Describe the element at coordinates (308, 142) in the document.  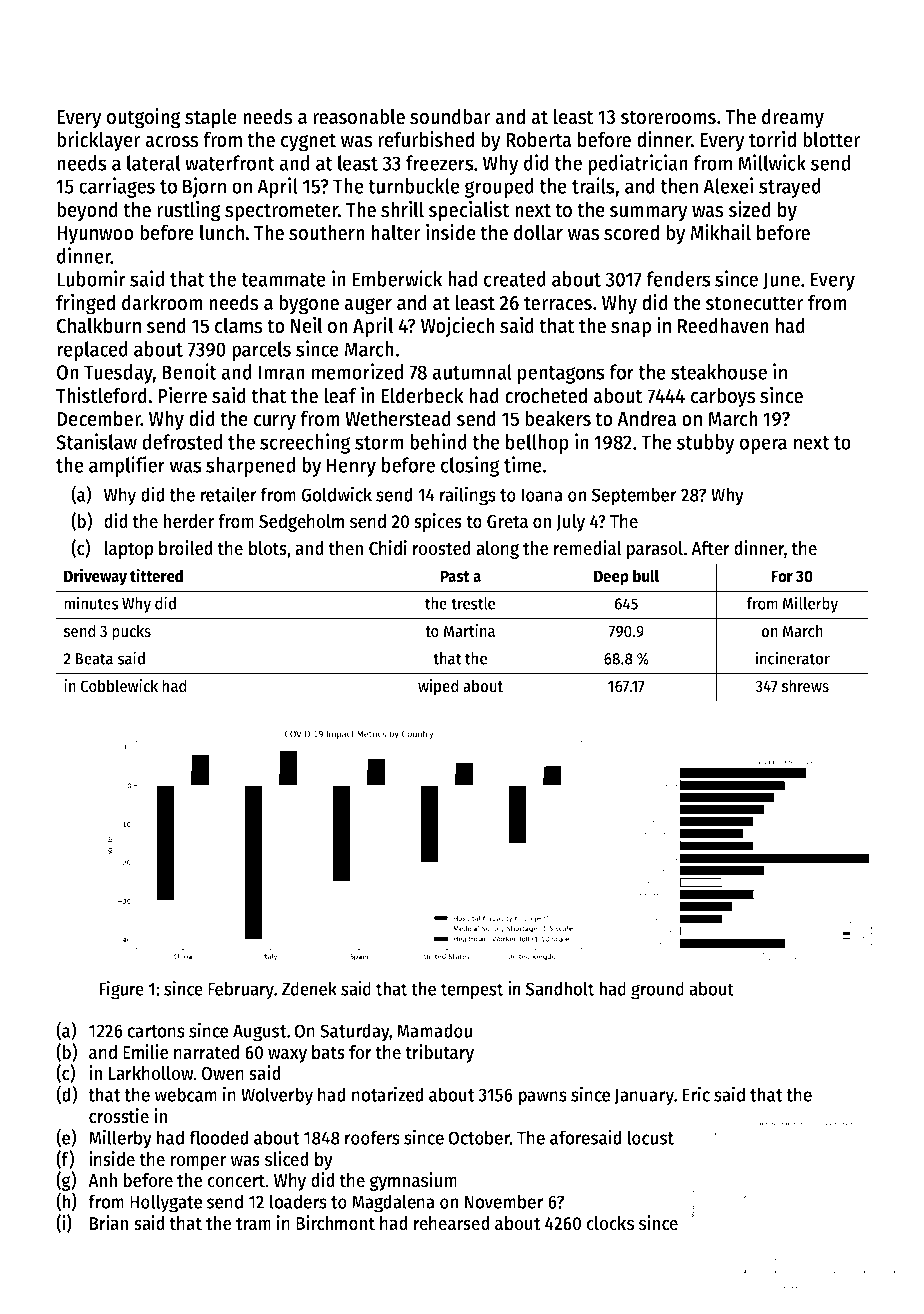
I see `cygnet` at that location.
